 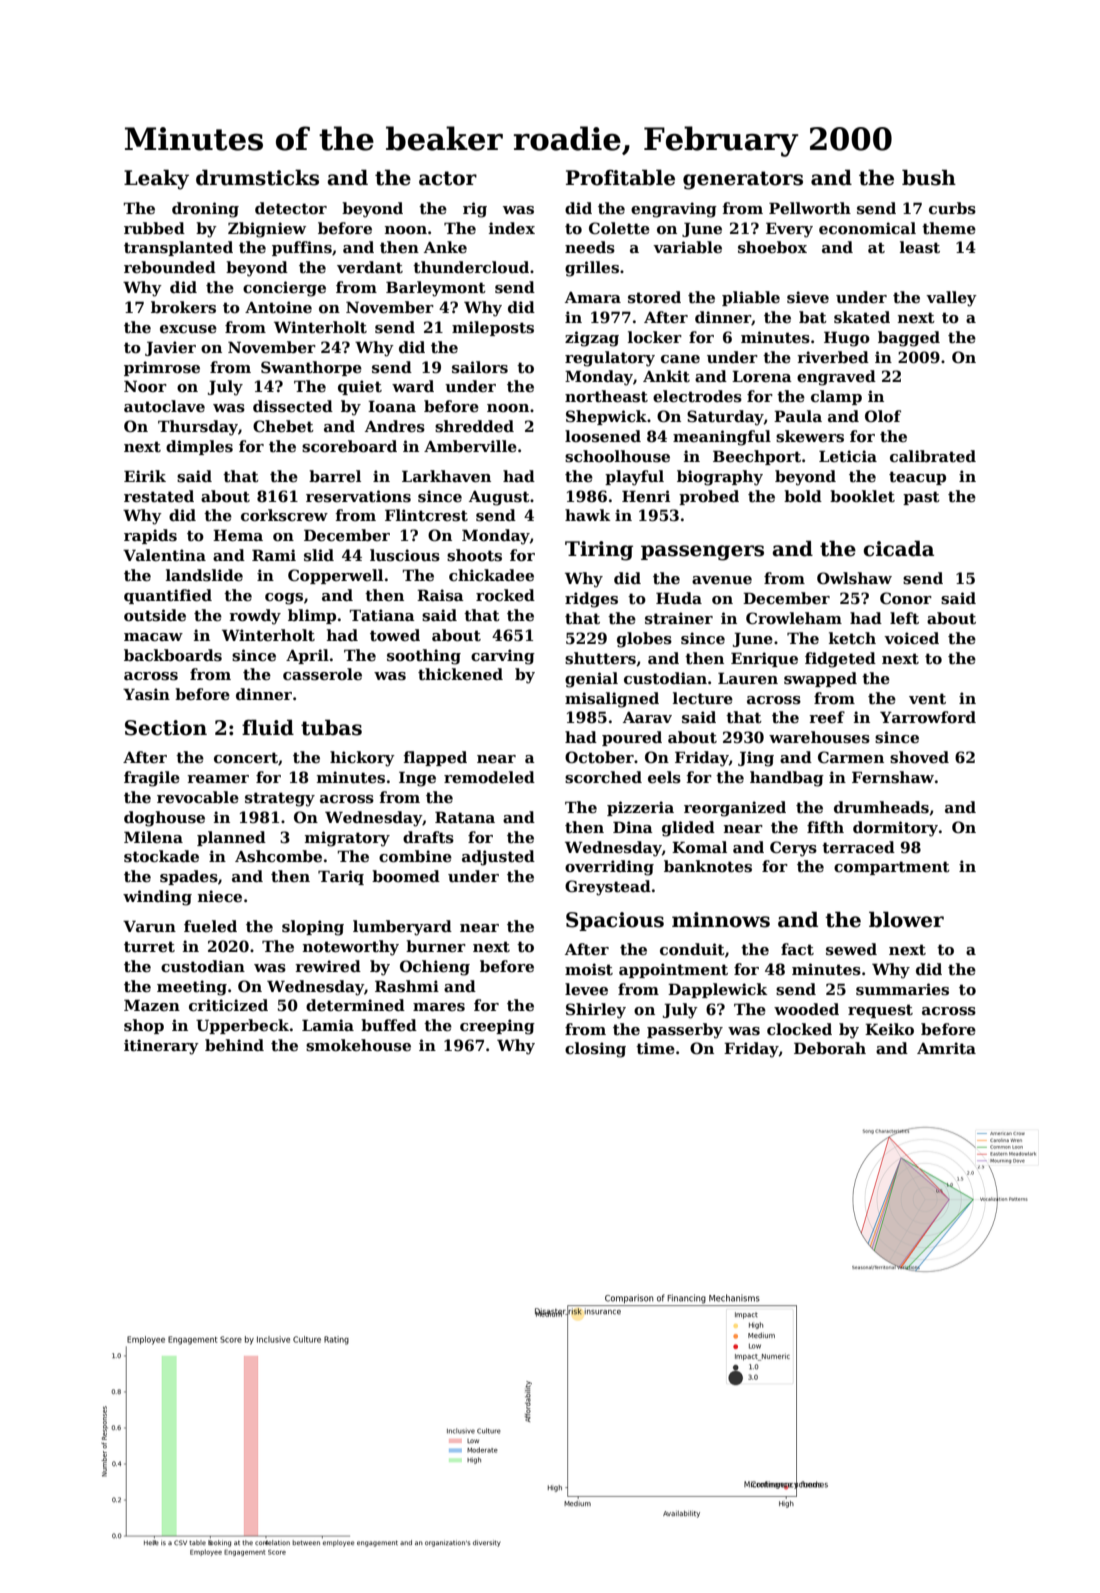 I want to click on behind, so click(x=234, y=1045).
